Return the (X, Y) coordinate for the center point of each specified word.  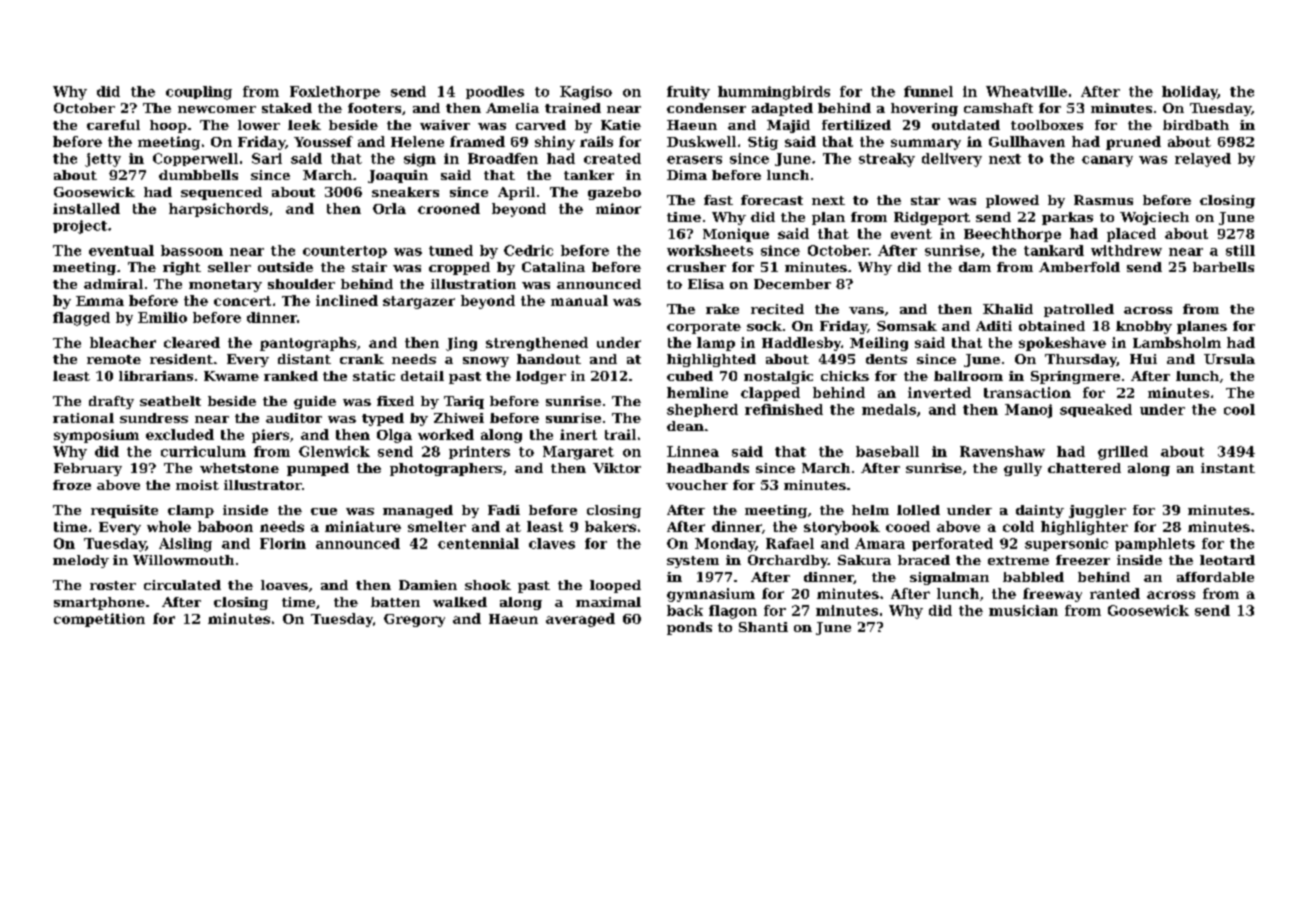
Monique (736, 235)
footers (374, 108)
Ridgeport (932, 218)
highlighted (711, 360)
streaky (887, 160)
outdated (966, 125)
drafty (111, 402)
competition (99, 620)
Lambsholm (1177, 342)
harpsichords (218, 210)
